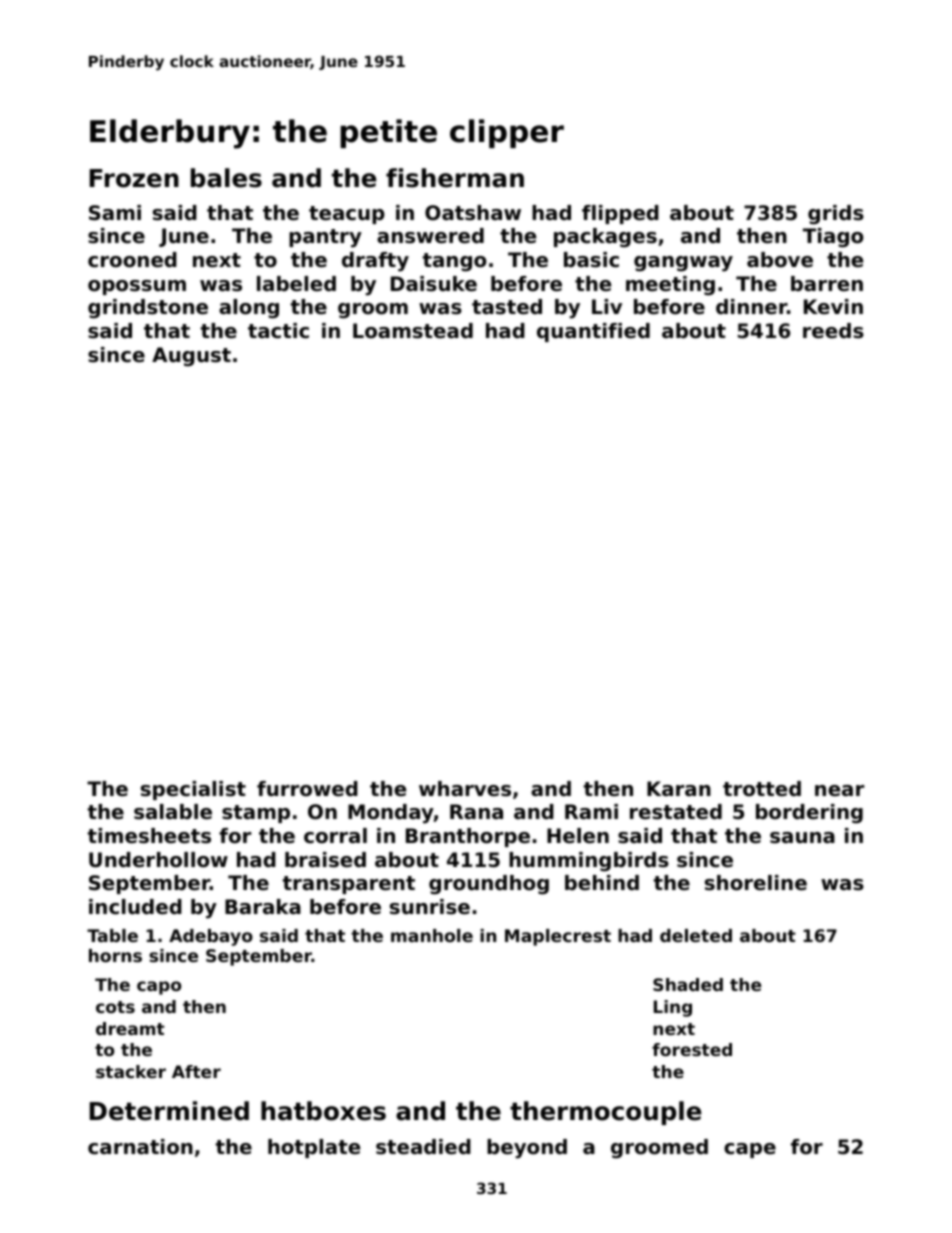  Describe the element at coordinates (432, 935) in the screenshot. I see `manhole` at that location.
